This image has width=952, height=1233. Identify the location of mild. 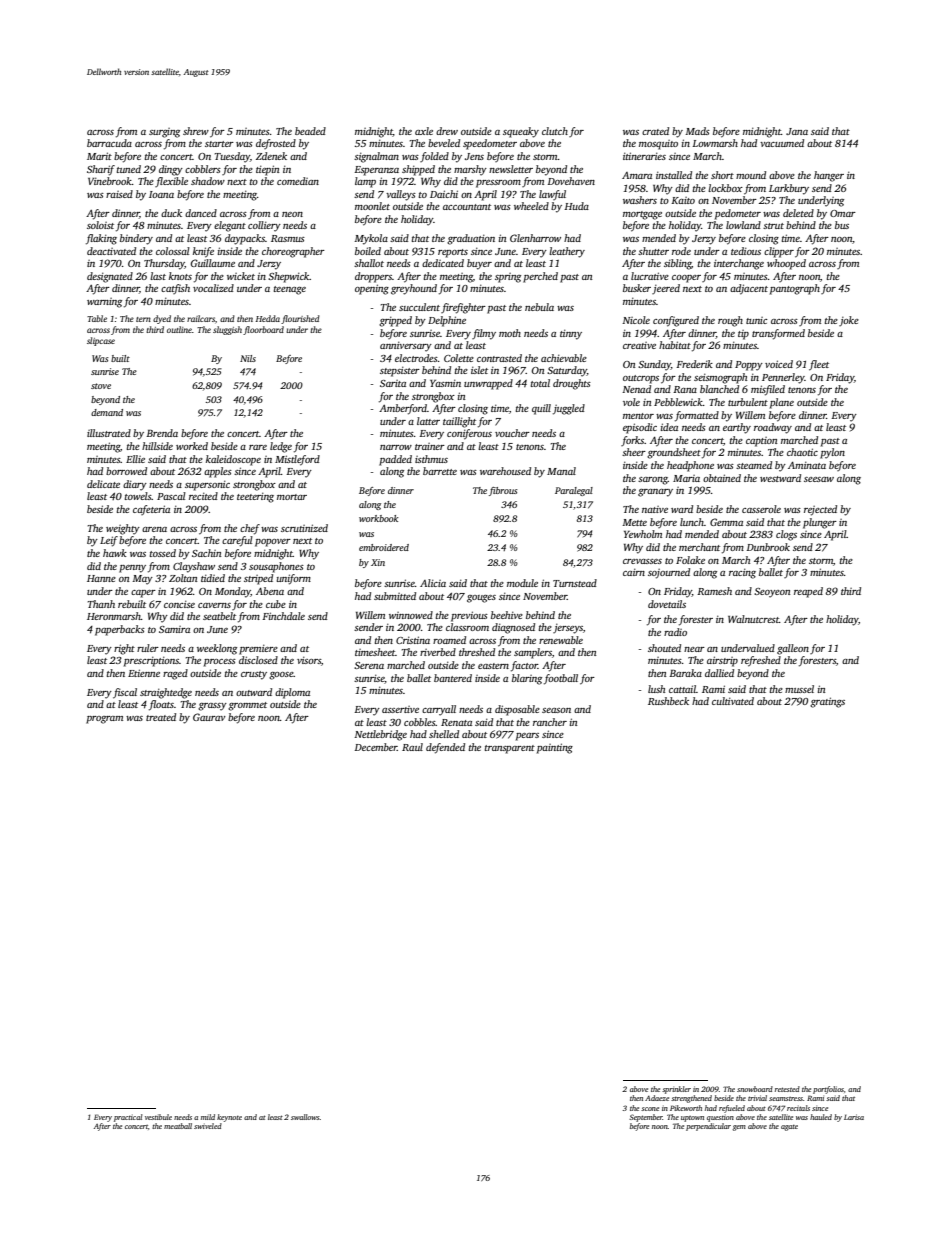
(208, 1117).
